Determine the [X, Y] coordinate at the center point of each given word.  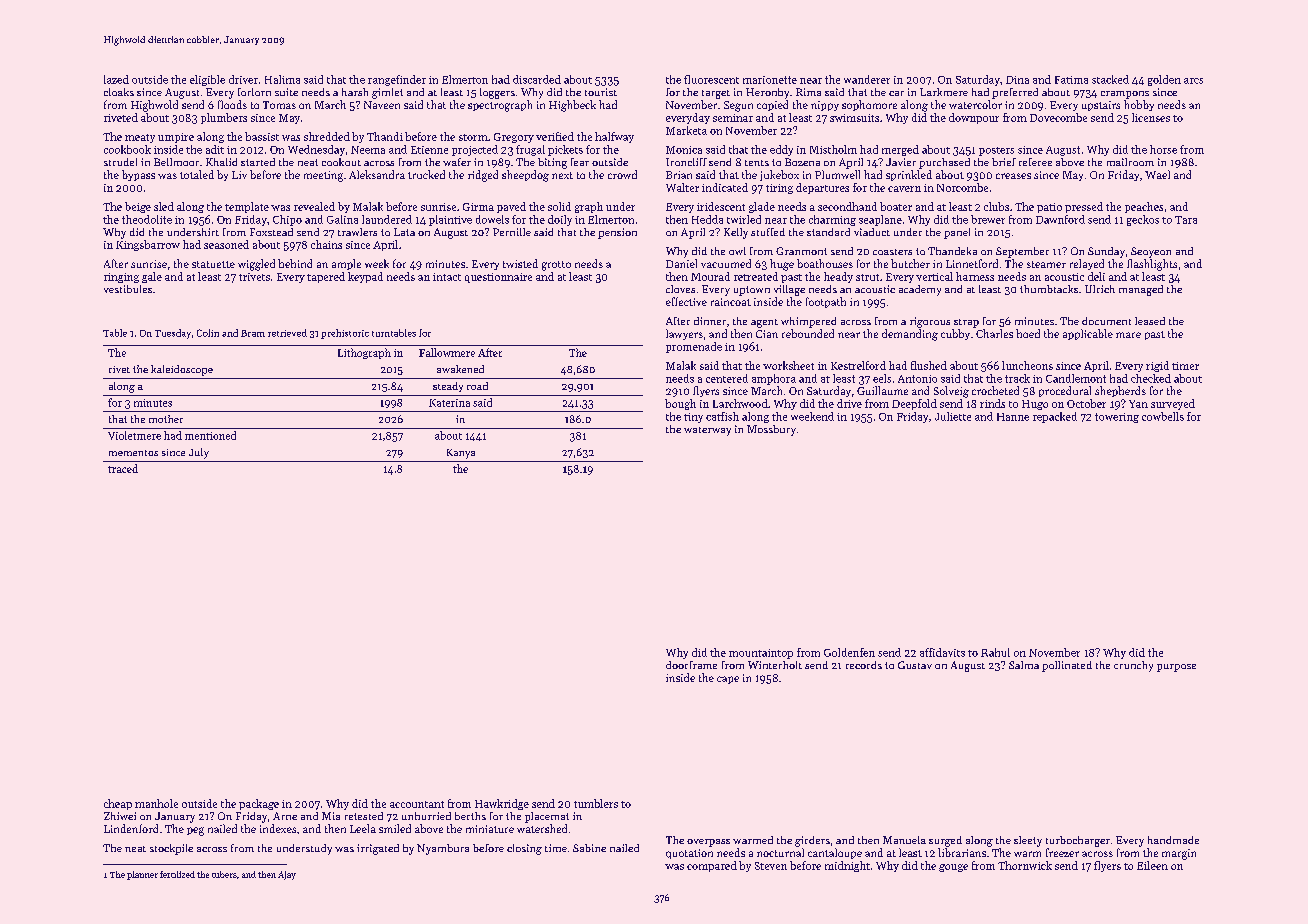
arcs [1193, 81]
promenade [694, 347]
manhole [156, 803]
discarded [537, 79]
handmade [1173, 840]
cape [728, 680]
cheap [118, 804]
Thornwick [1025, 865]
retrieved [287, 333]
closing [524, 849]
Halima [282, 79]
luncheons [1027, 365]
